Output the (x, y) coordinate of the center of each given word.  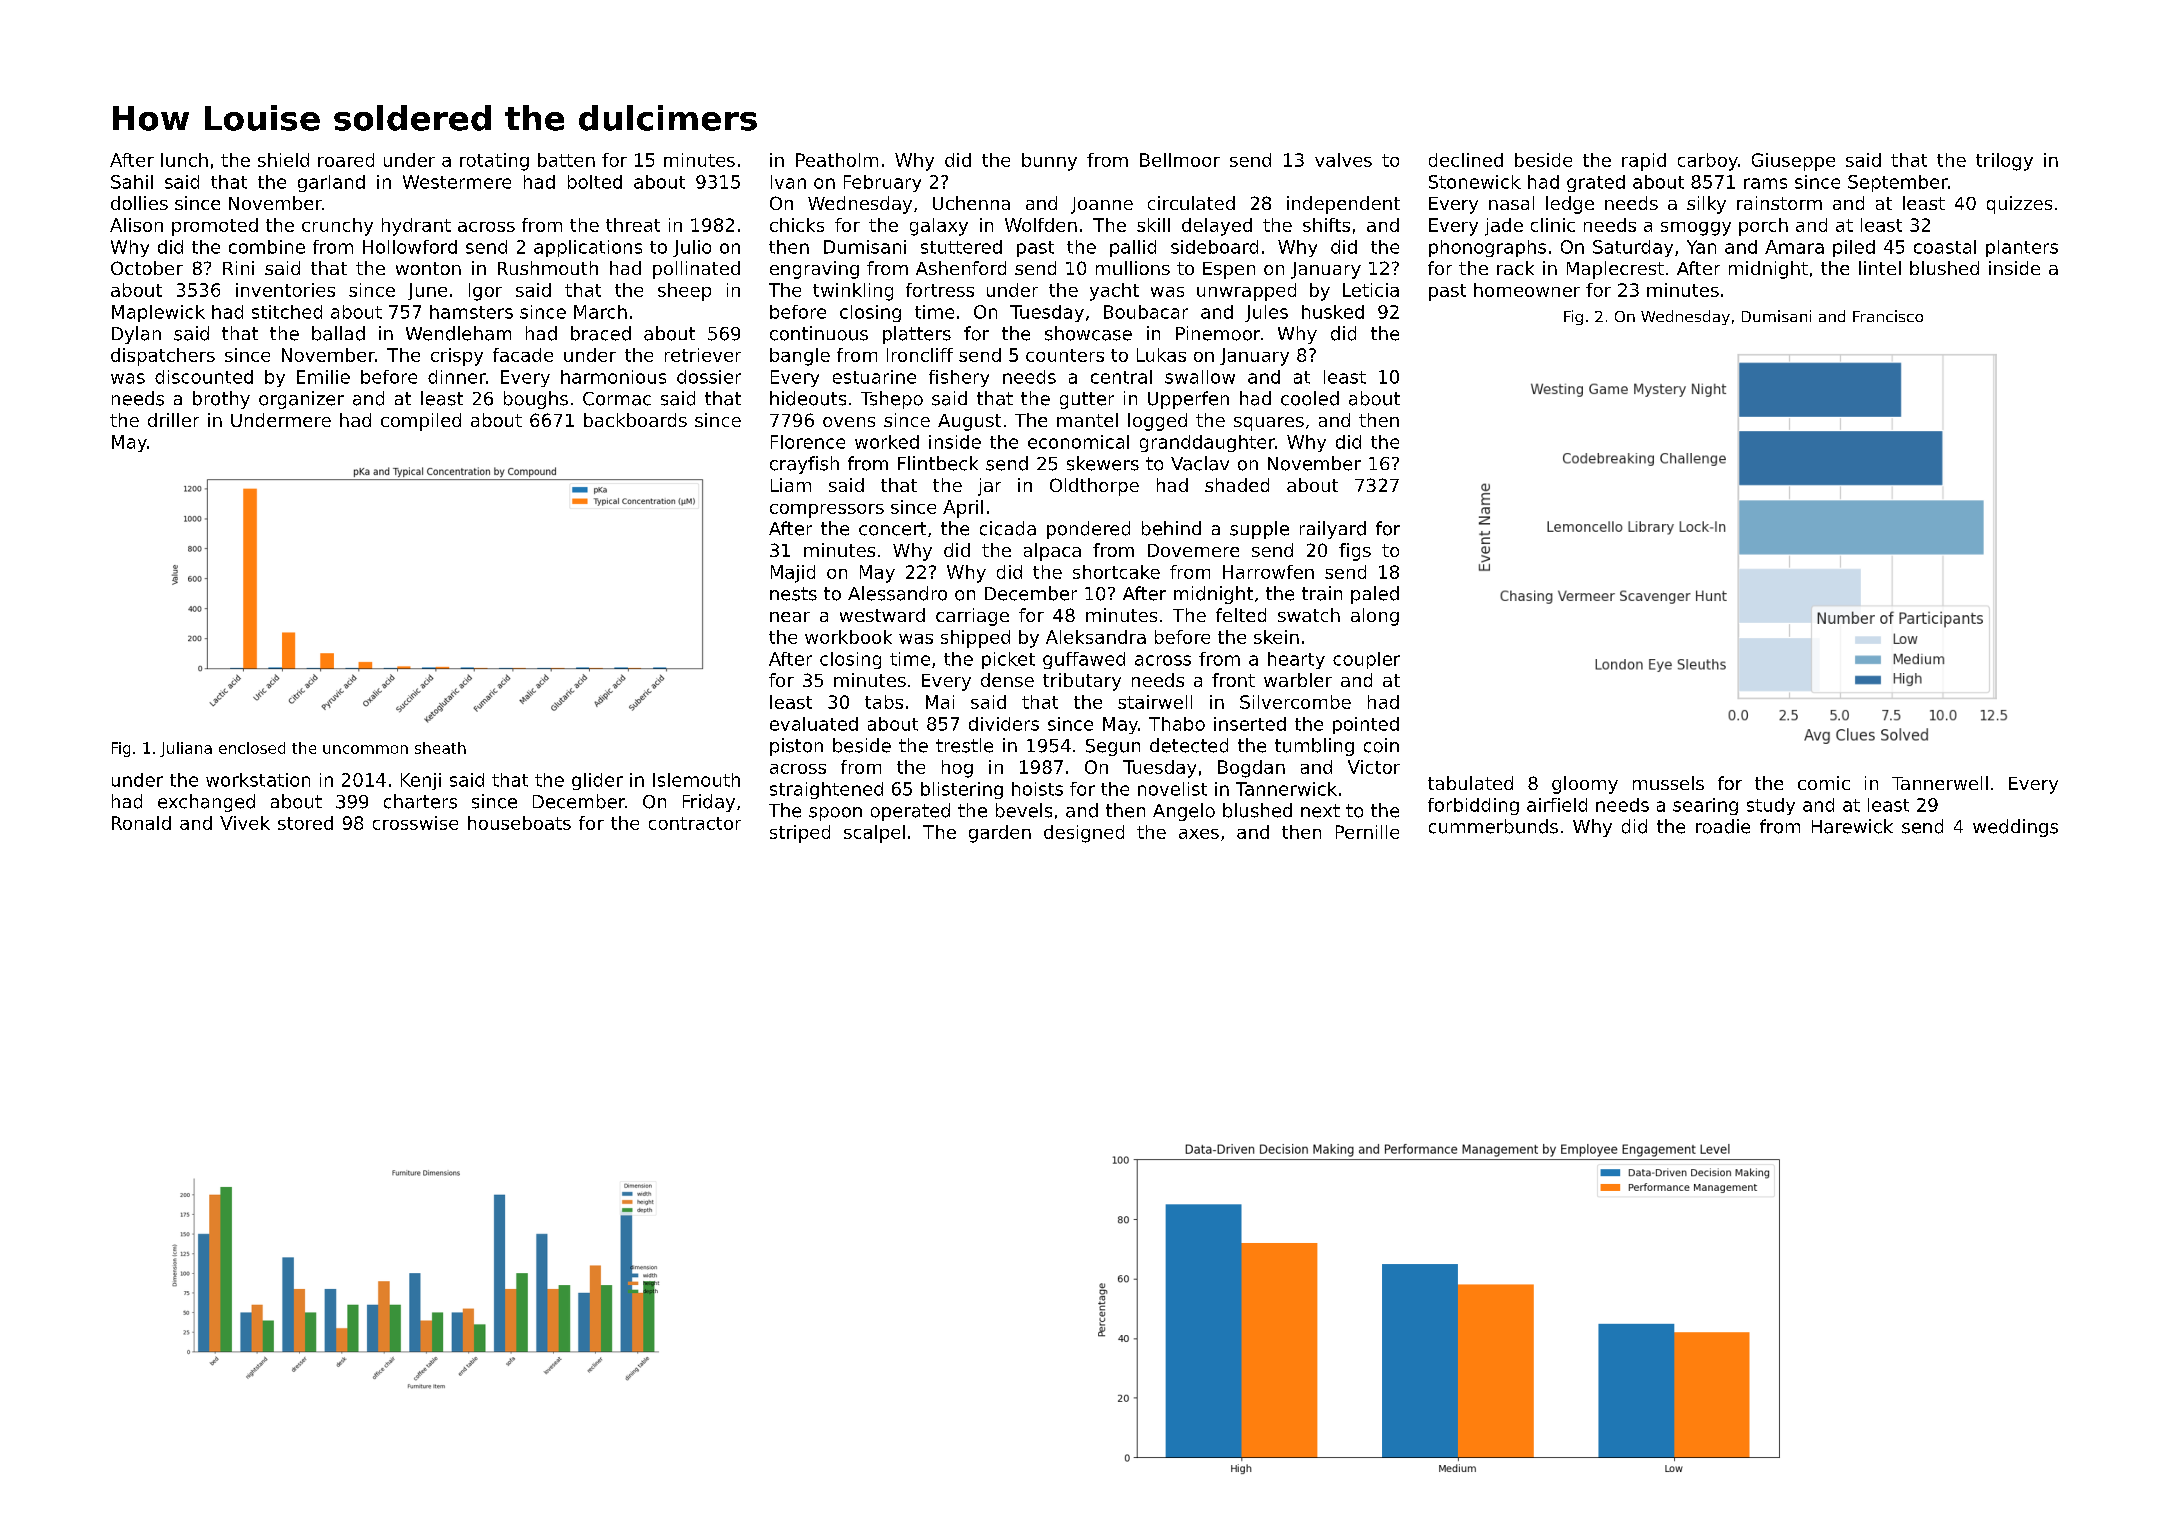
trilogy (2004, 162)
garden (1000, 834)
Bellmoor (1180, 160)
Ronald (141, 823)
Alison (136, 225)
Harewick (1852, 826)
